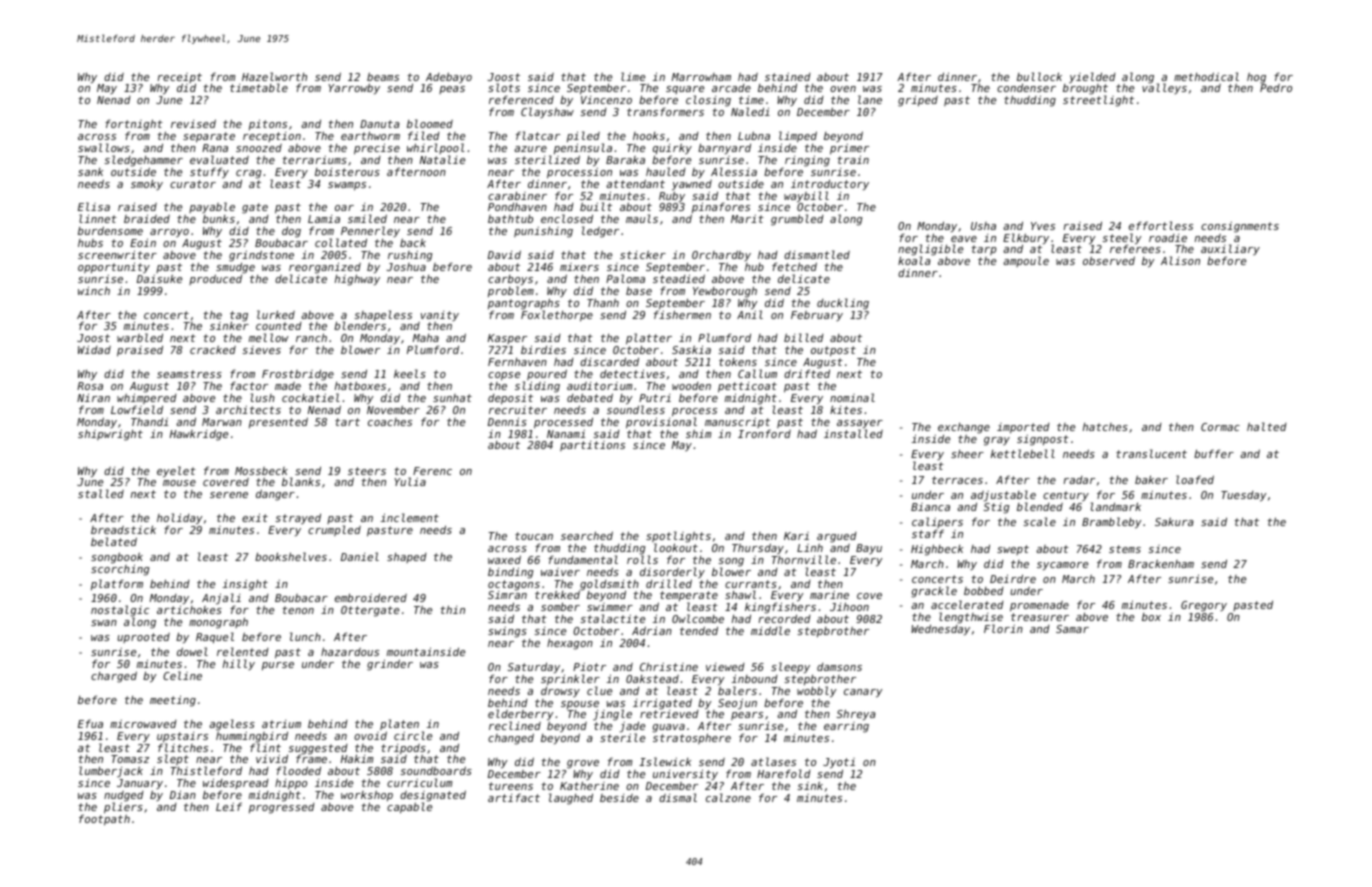 This screenshot has width=1372, height=887. Describe the element at coordinates (90, 723) in the screenshot. I see `Efua` at that location.
